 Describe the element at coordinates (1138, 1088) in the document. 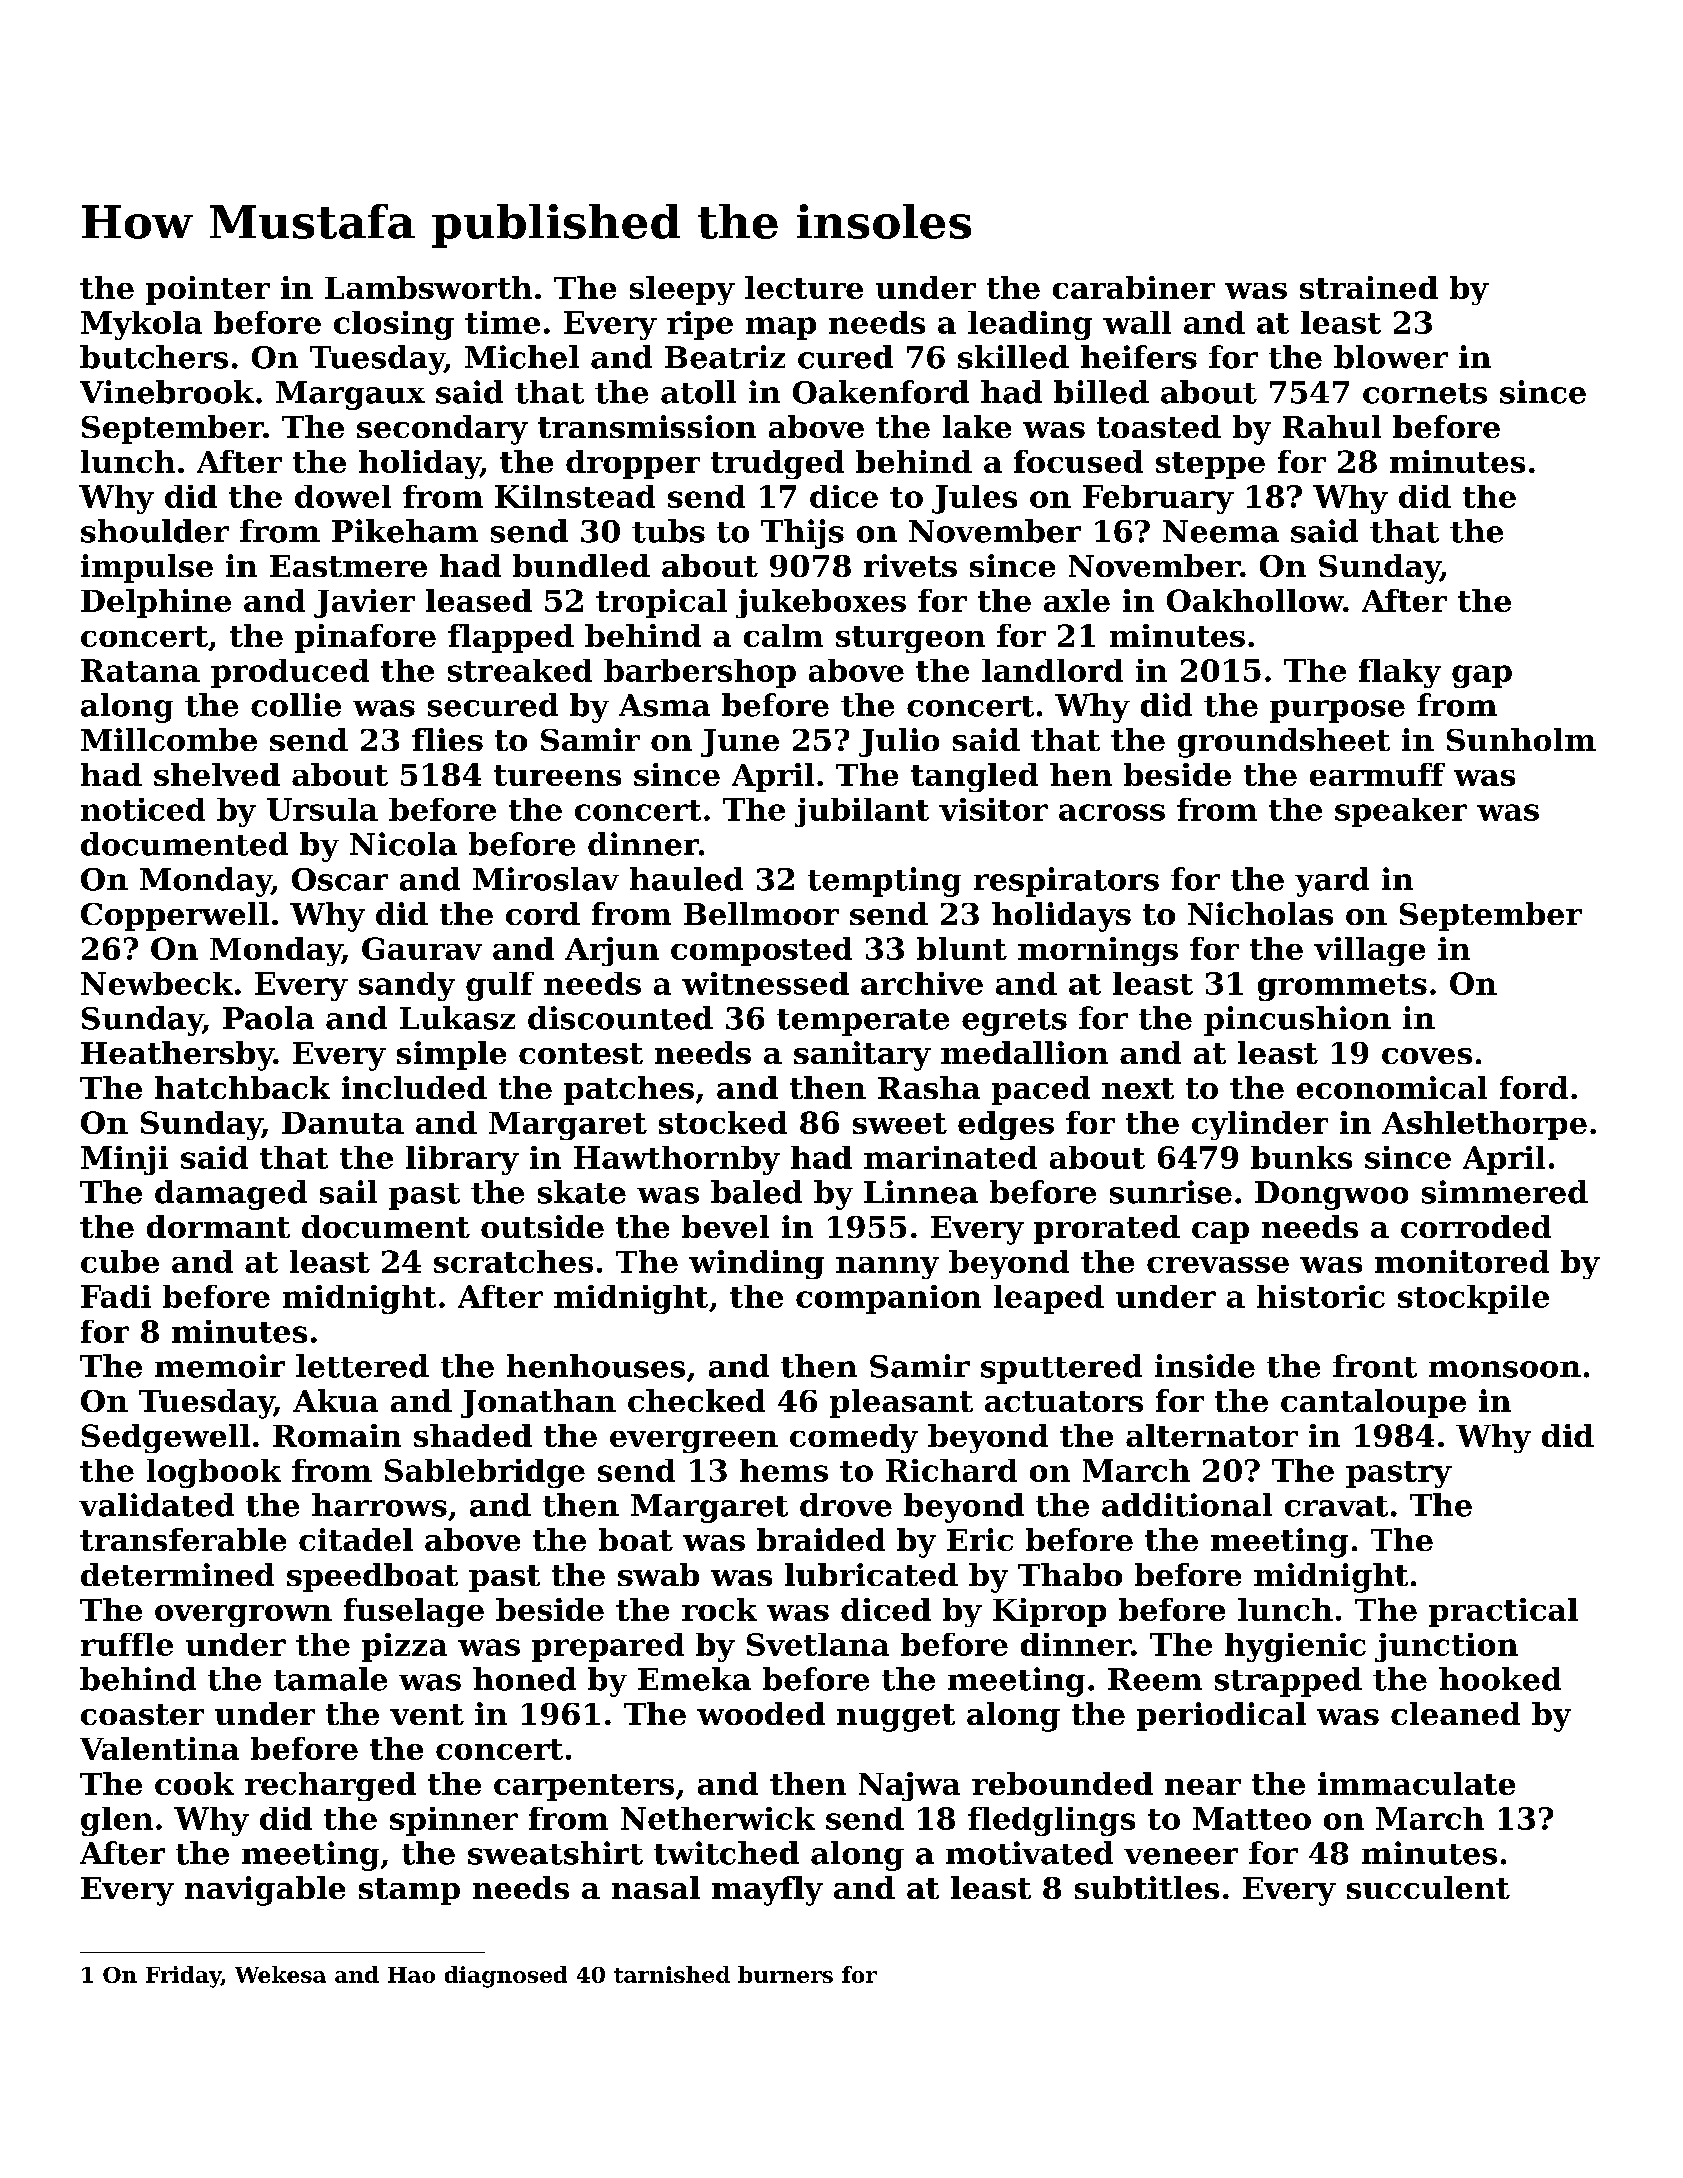

I see `next` at that location.
